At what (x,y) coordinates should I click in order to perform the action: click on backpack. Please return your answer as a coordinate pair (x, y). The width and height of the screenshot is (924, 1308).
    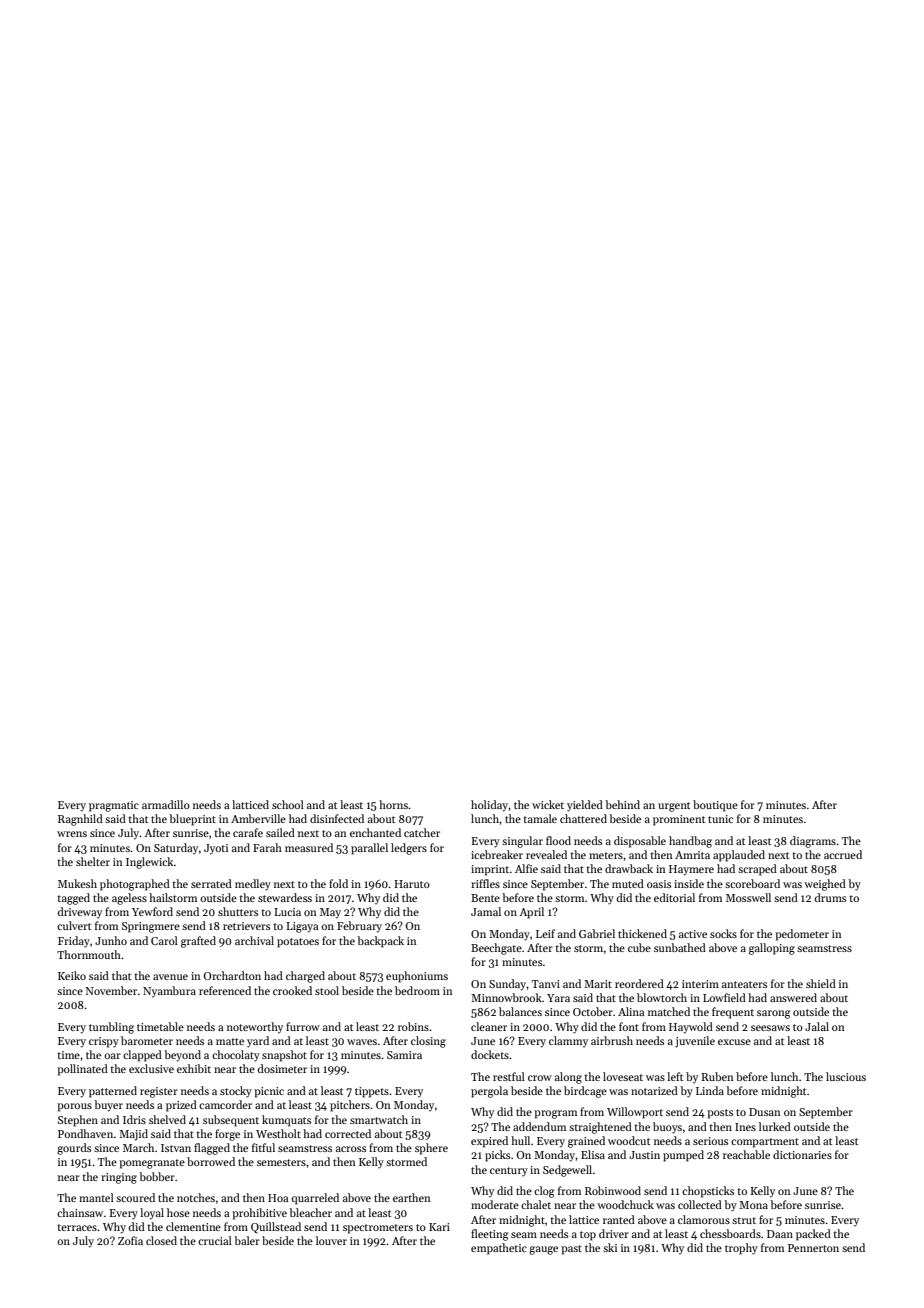
    Looking at the image, I should click on (380, 942).
